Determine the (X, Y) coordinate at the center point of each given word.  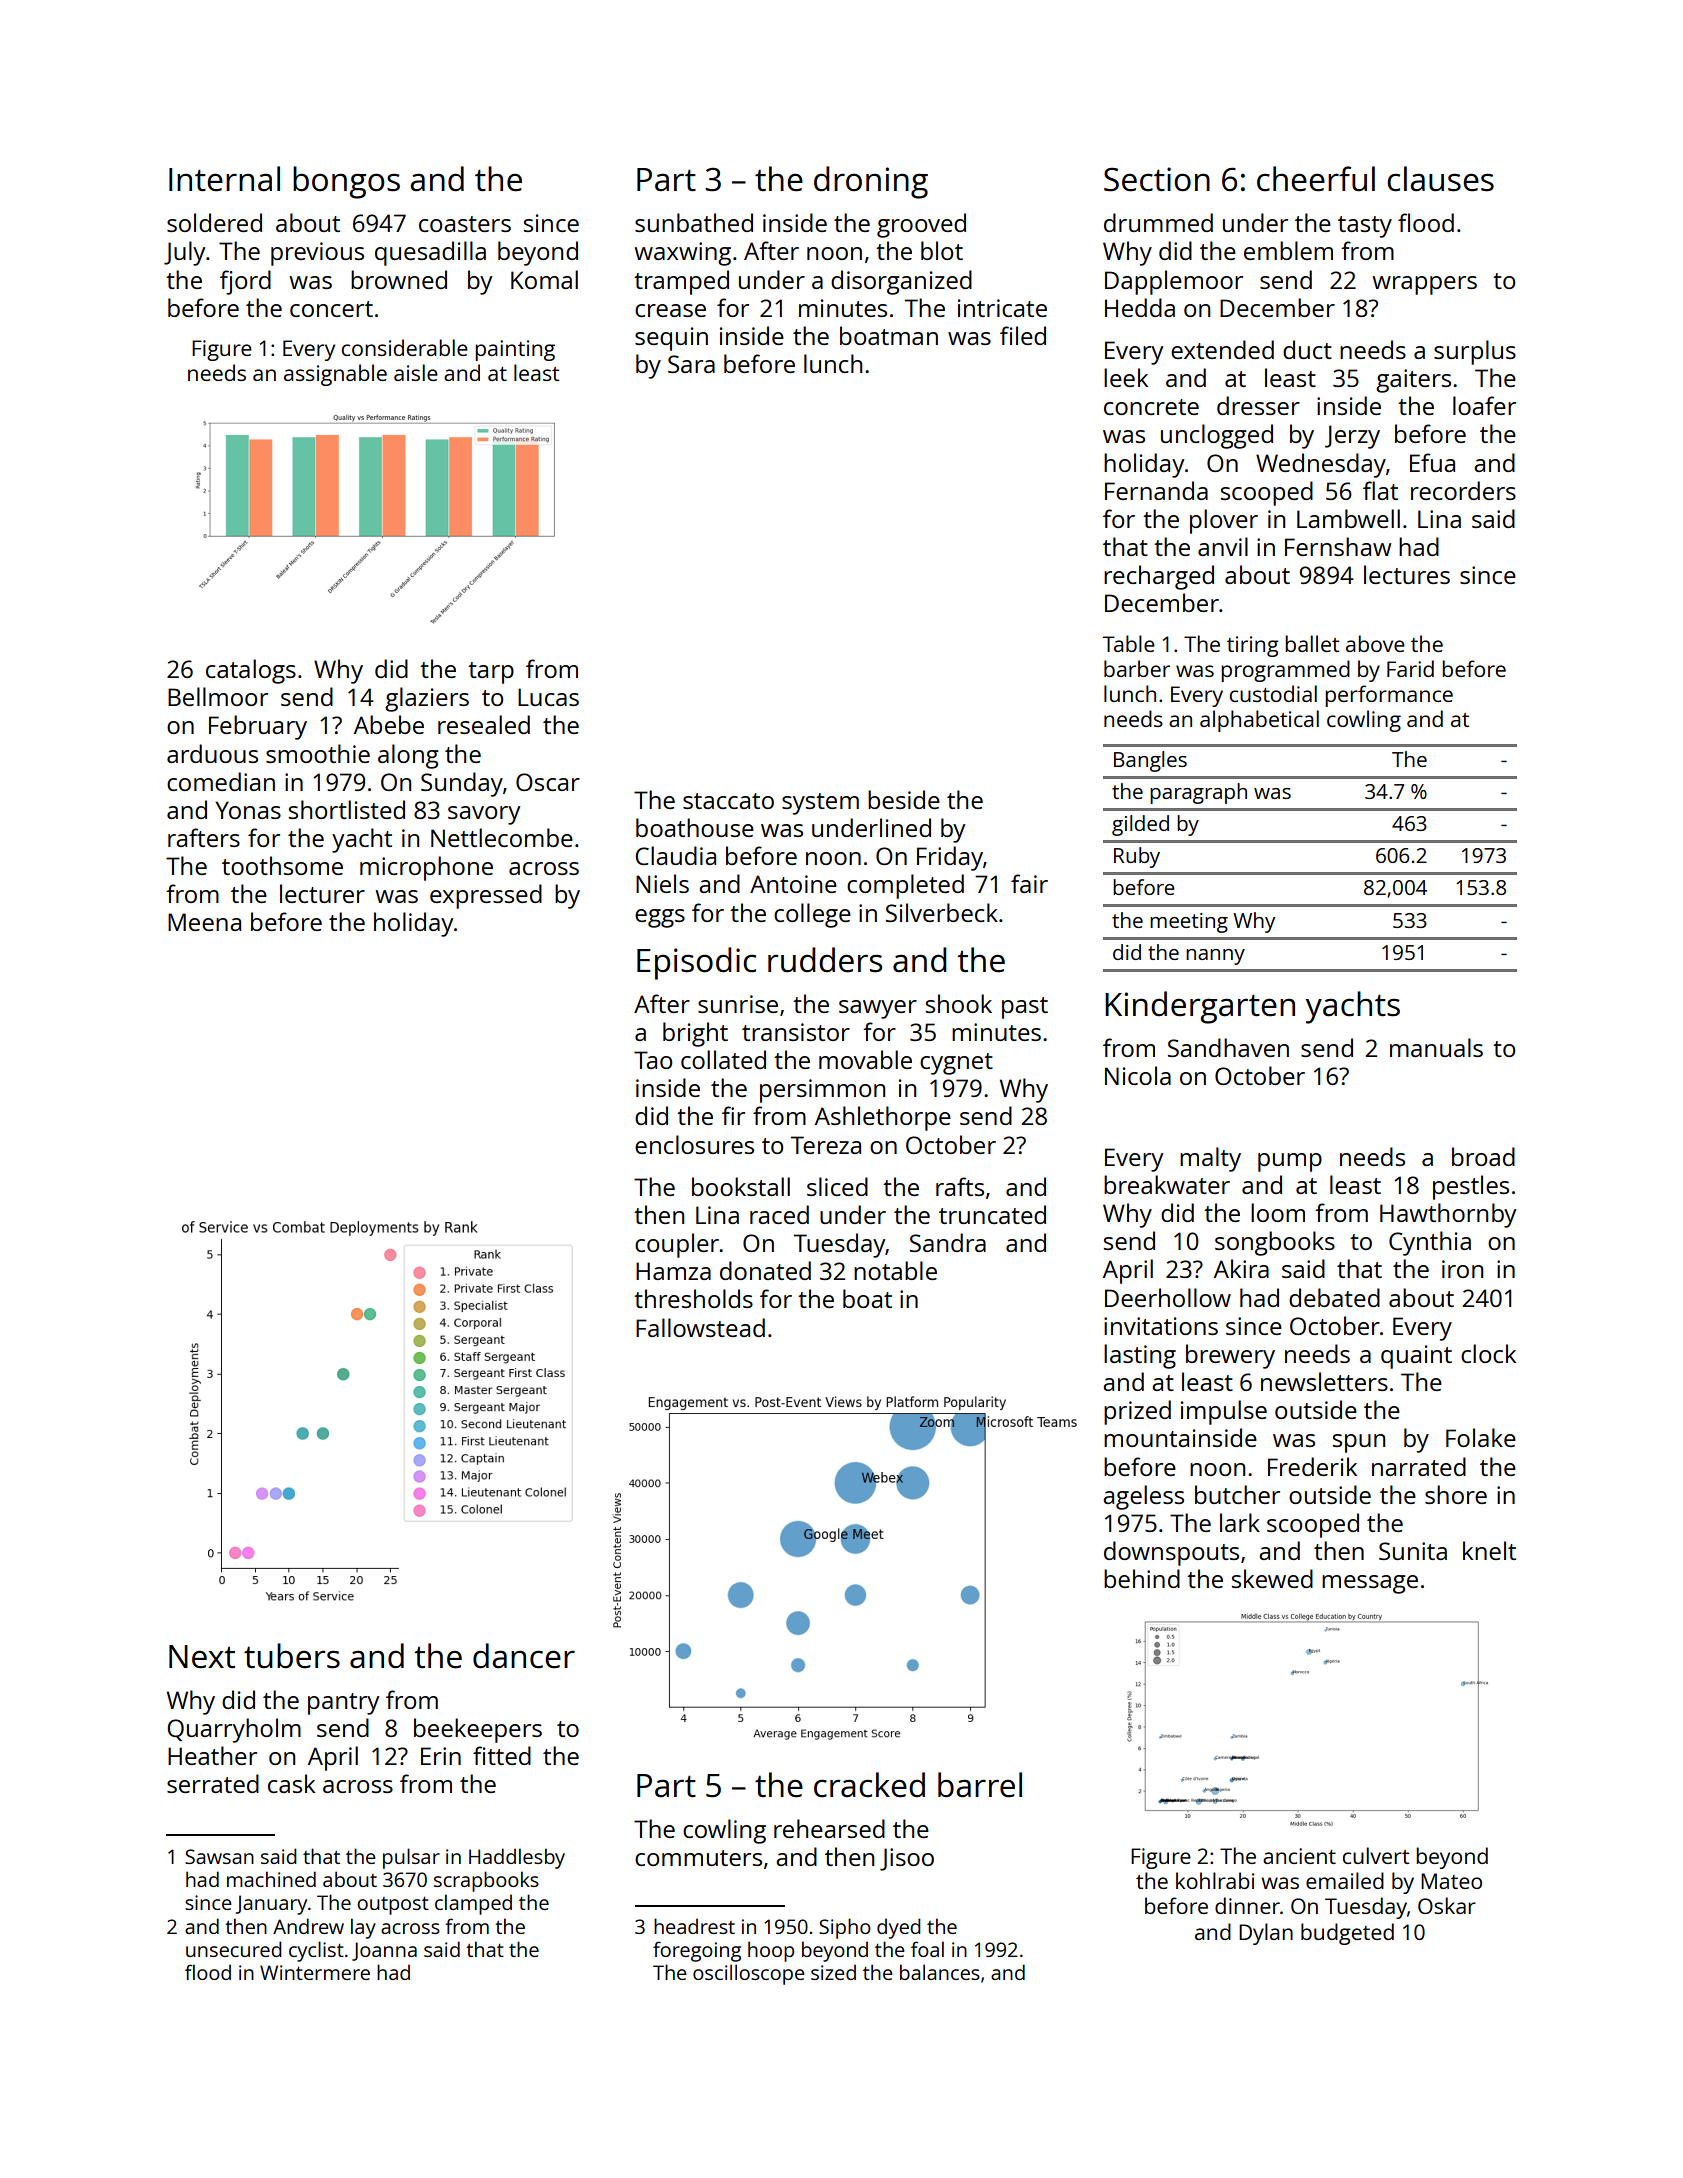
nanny (1215, 957)
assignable (335, 375)
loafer (1484, 405)
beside (904, 799)
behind (1142, 1578)
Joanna (384, 1951)
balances (940, 1972)
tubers (292, 1656)
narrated (1419, 1466)
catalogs (251, 671)
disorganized (901, 282)
